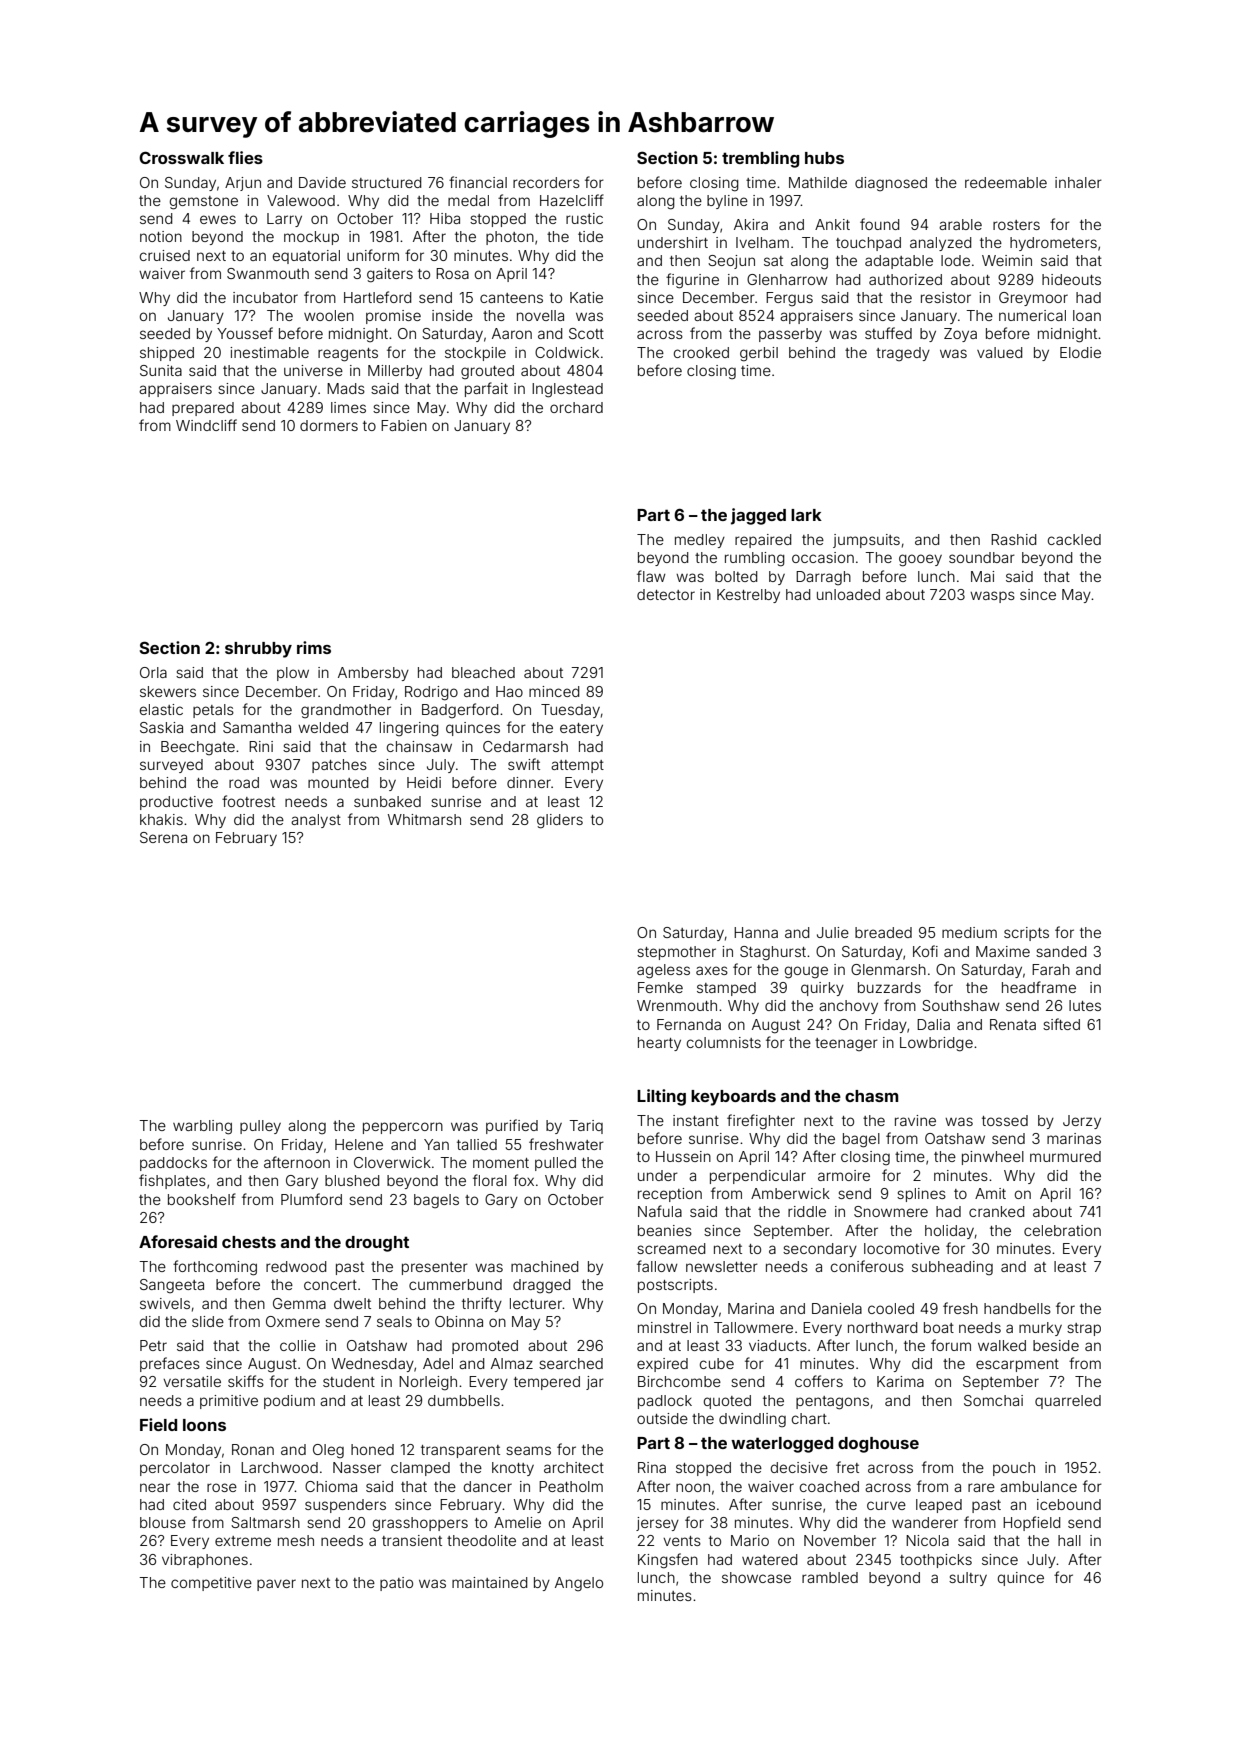 The height and width of the document is (1755, 1241). What do you see at coordinates (1087, 315) in the document?
I see `loan` at bounding box center [1087, 315].
